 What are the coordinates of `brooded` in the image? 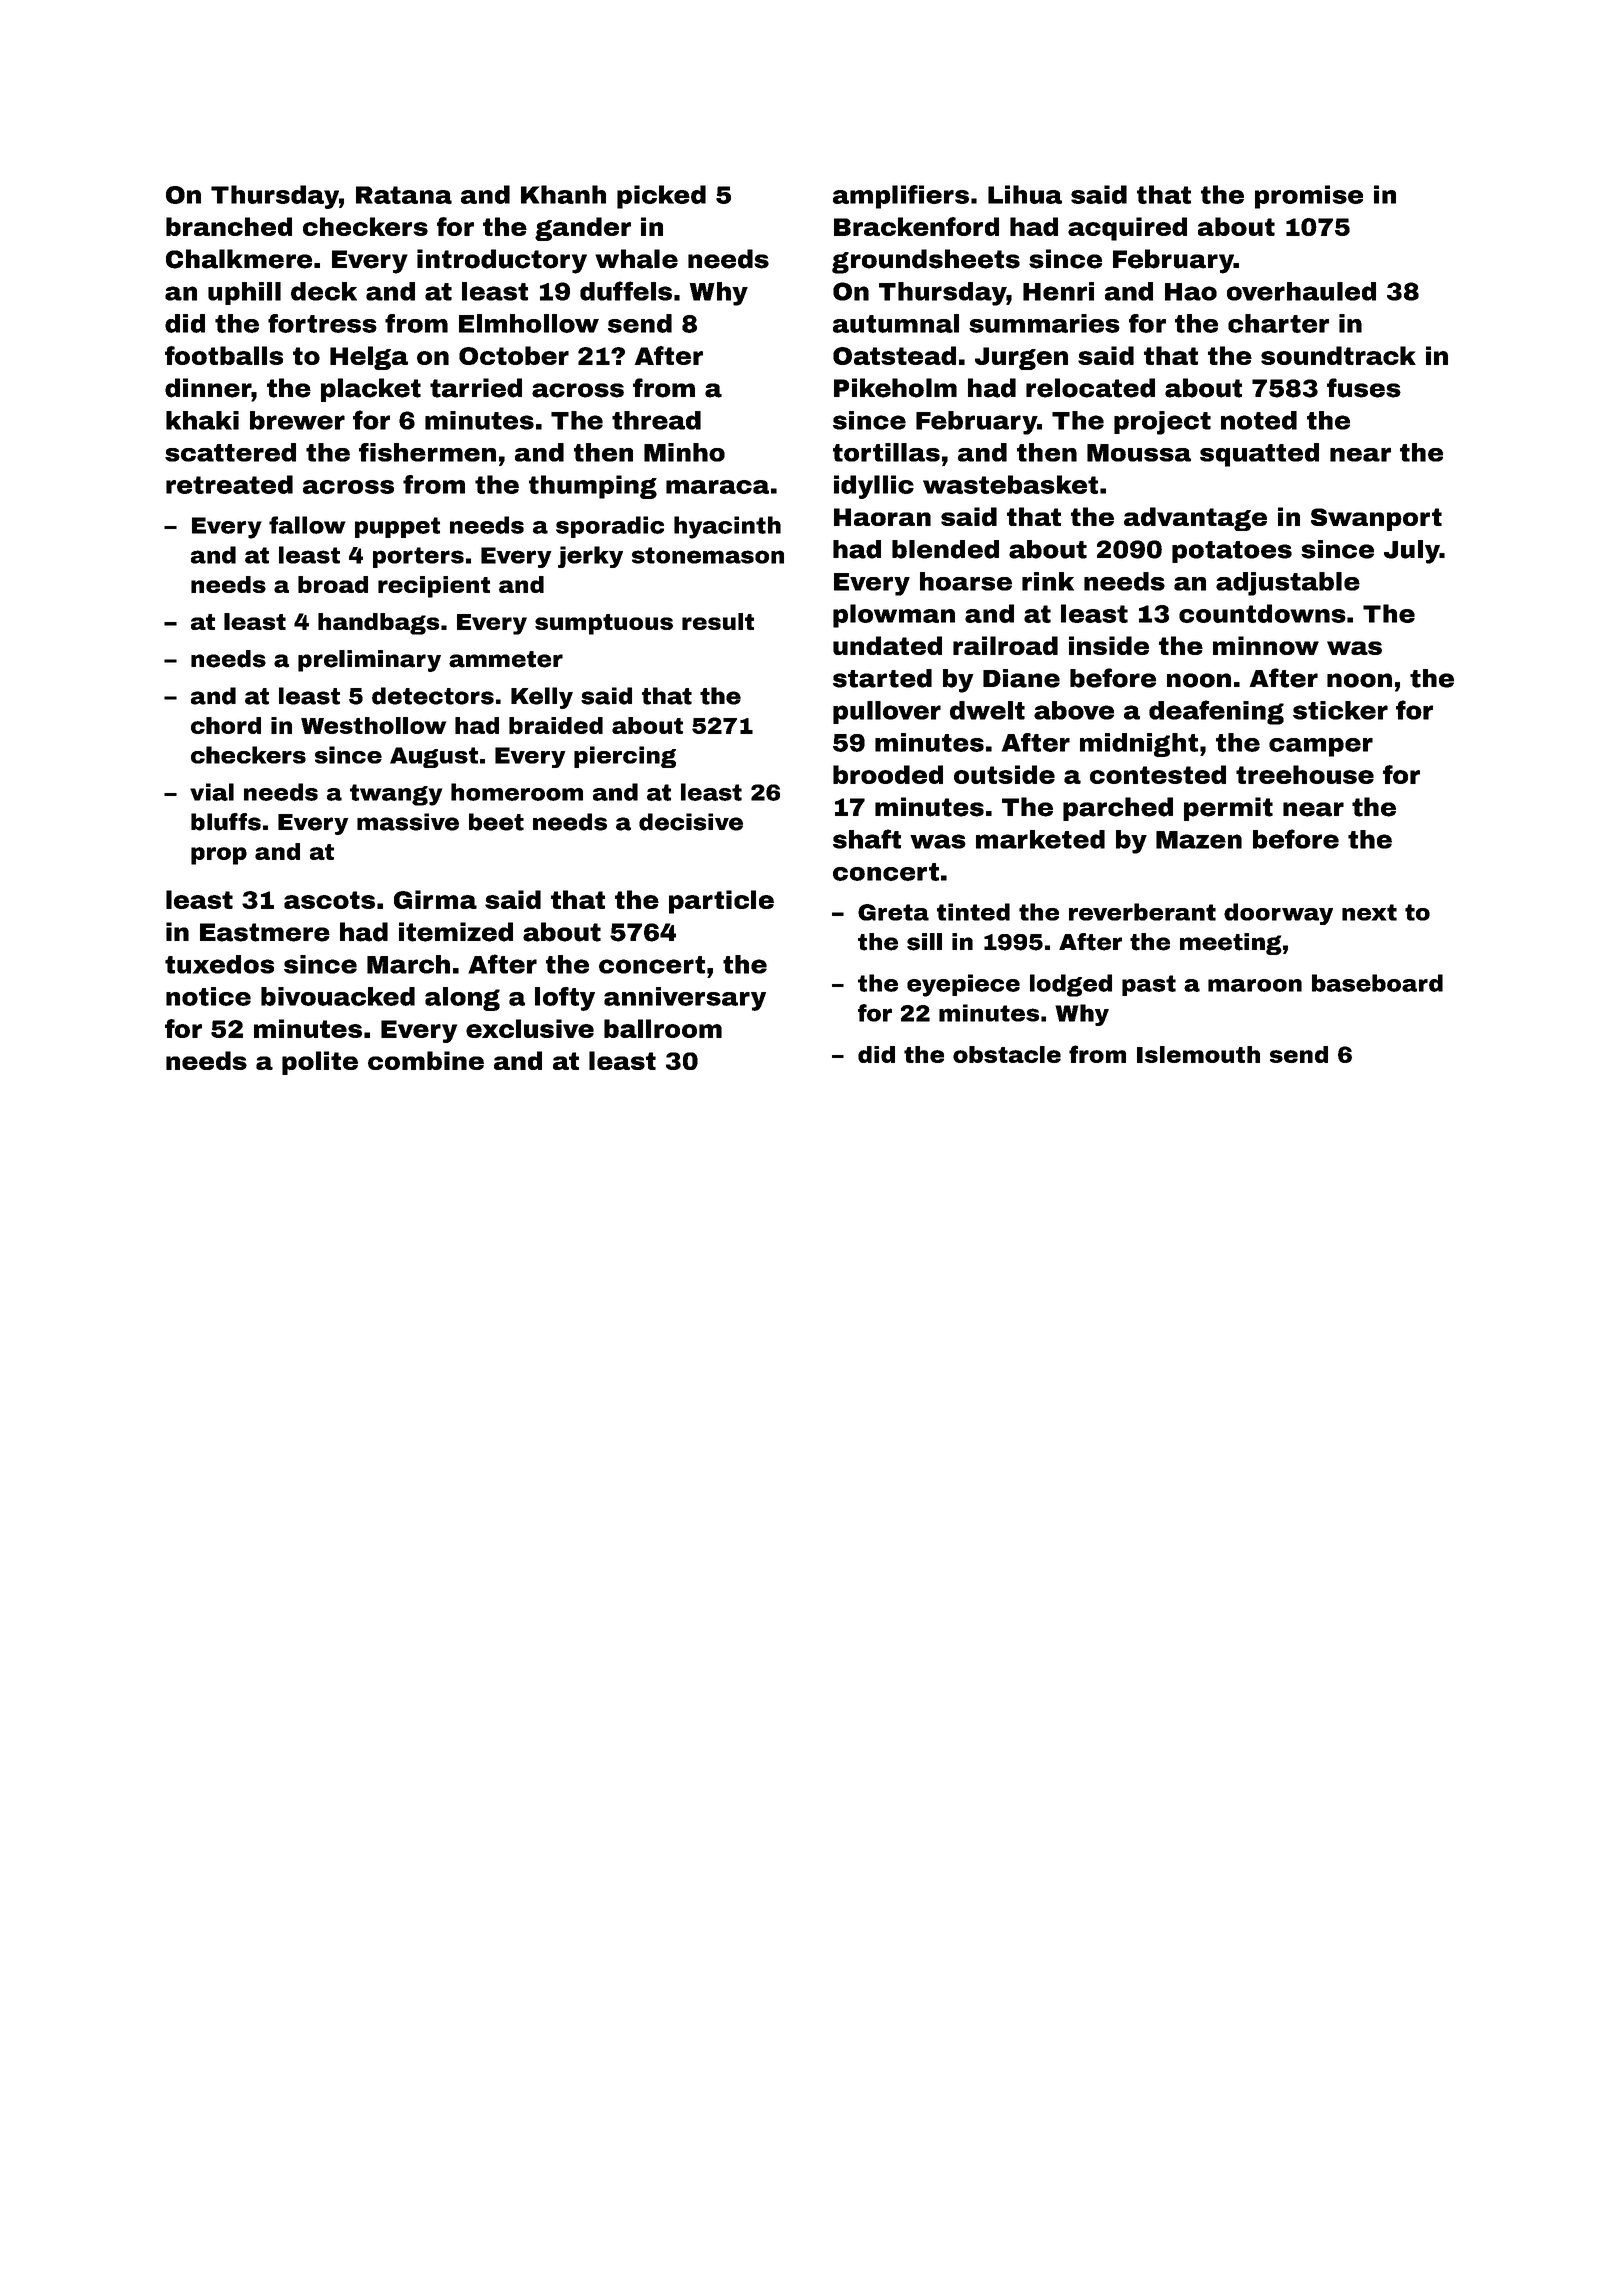 It's located at (888, 774).
